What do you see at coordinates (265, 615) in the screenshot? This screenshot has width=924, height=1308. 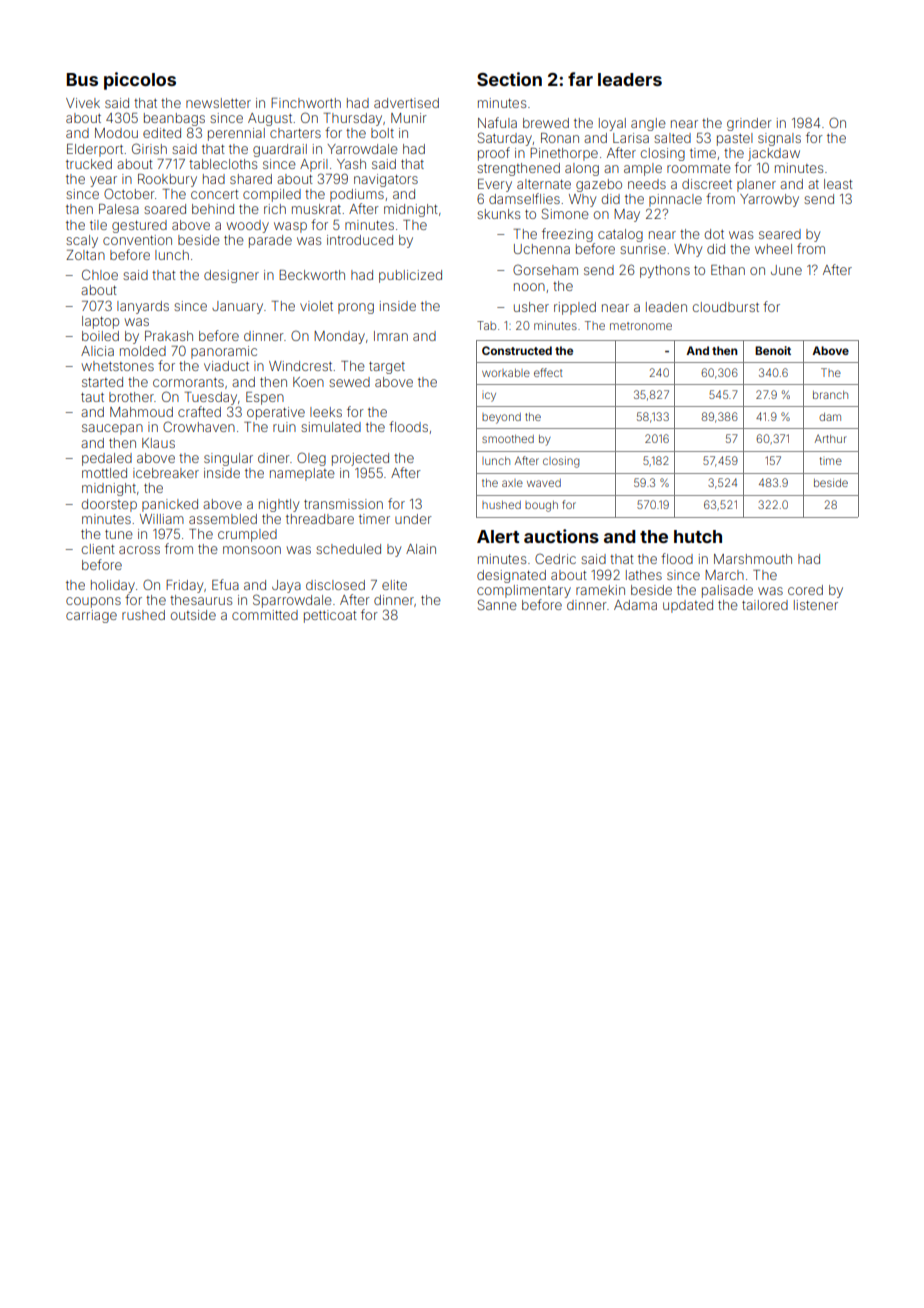 I see `committed` at bounding box center [265, 615].
